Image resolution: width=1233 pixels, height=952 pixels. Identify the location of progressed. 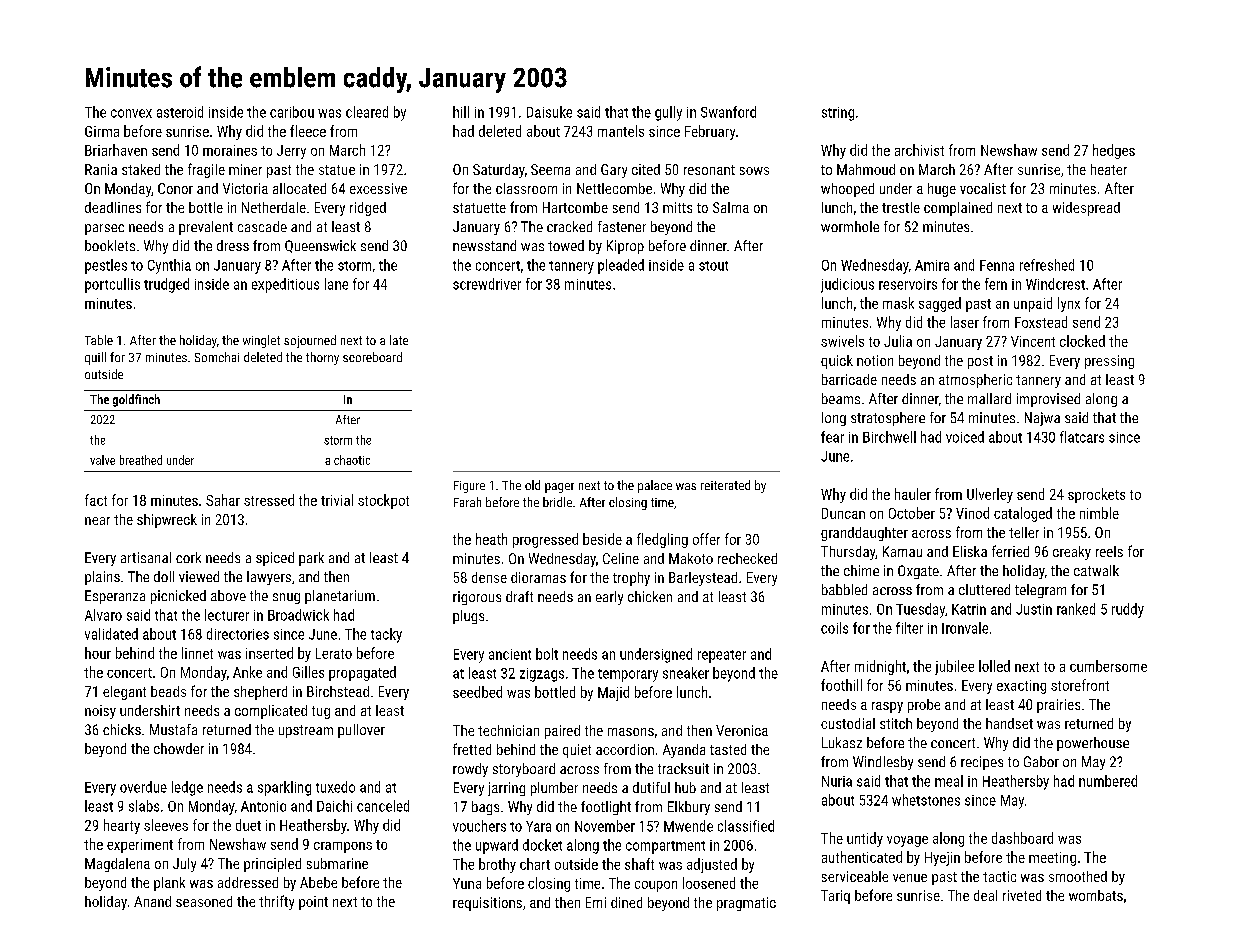
(545, 540).
